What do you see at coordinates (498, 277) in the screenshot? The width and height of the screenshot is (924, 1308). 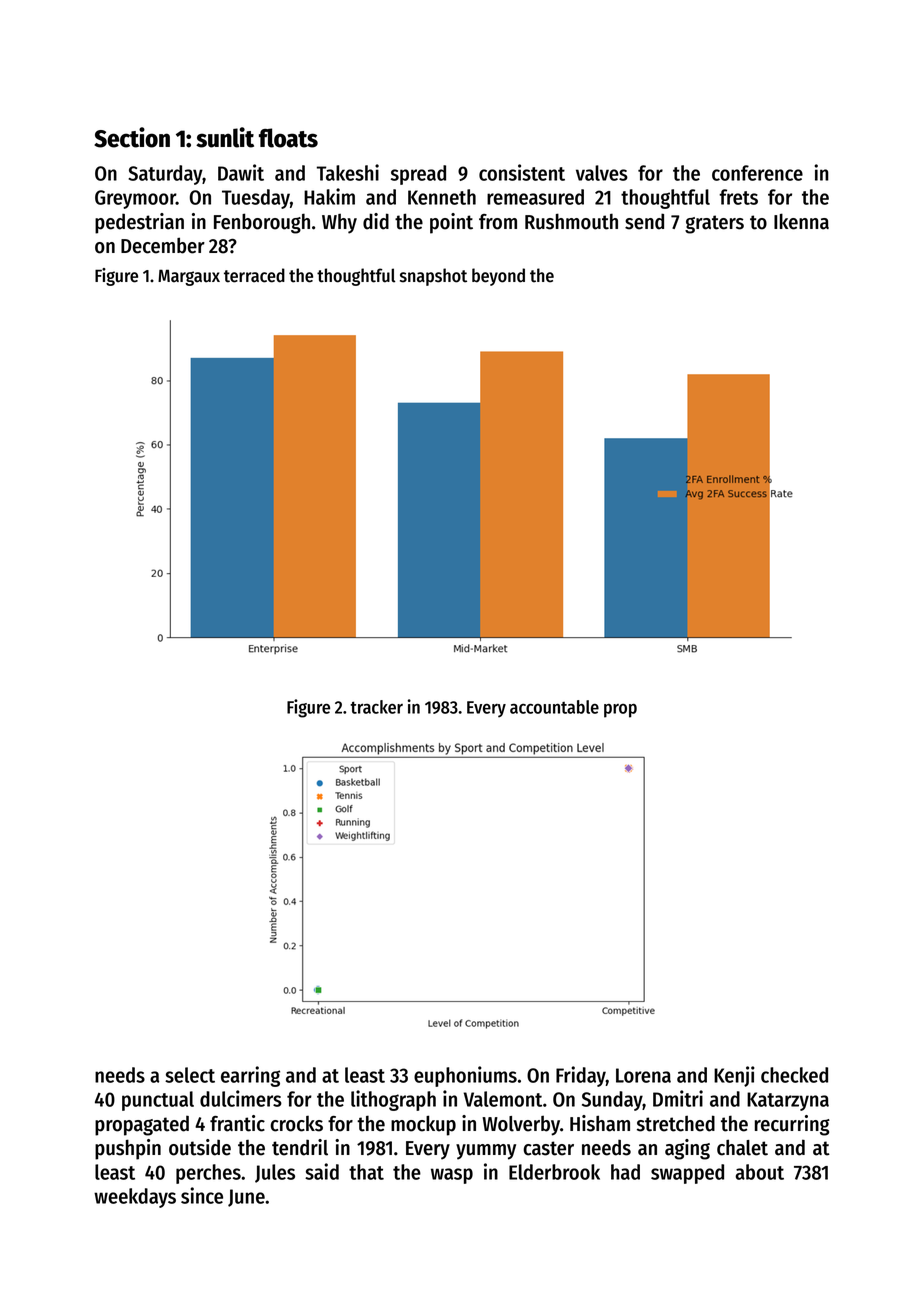 I see `beyond` at bounding box center [498, 277].
